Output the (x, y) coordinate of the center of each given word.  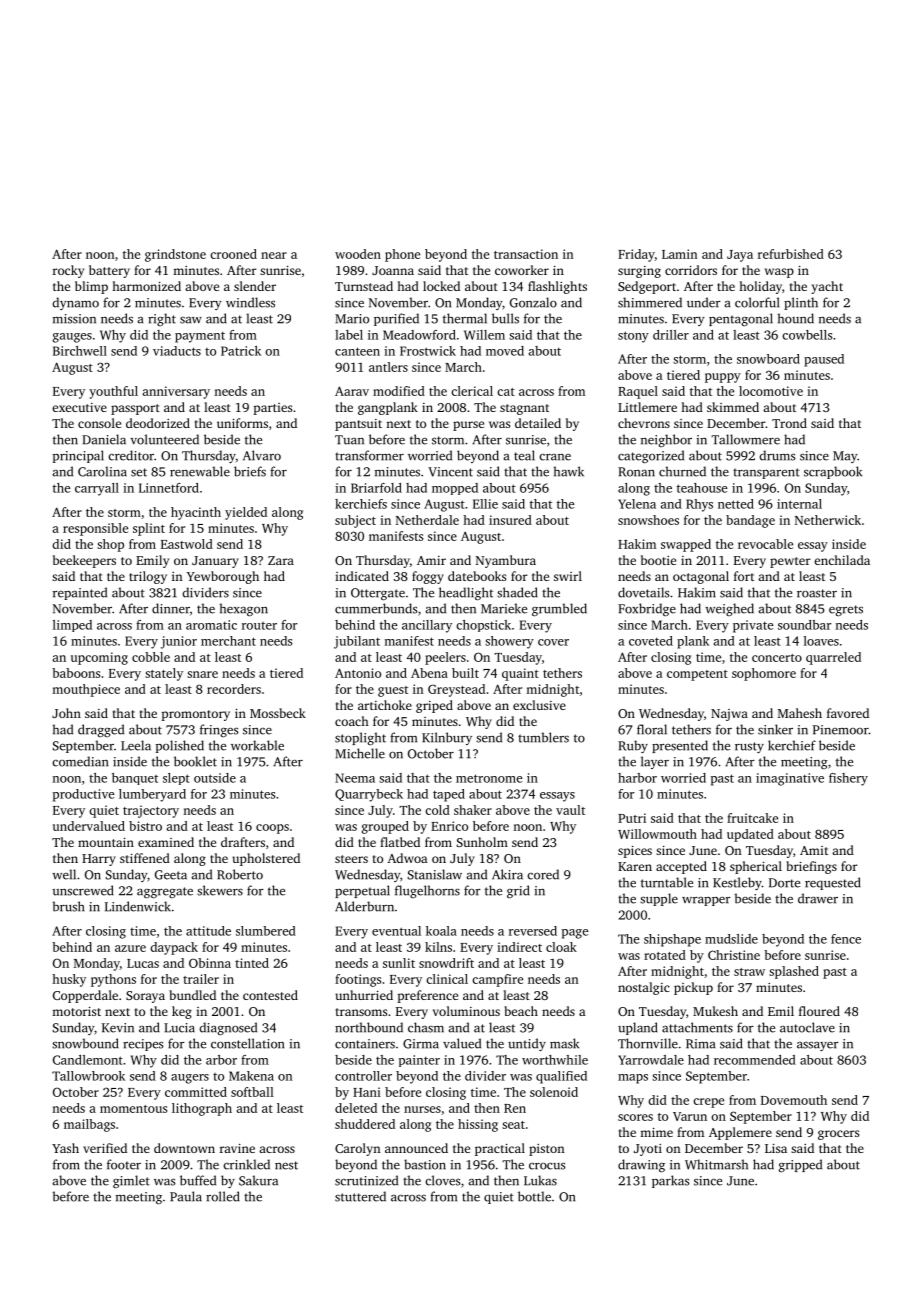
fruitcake (752, 818)
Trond (789, 423)
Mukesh (715, 1011)
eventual (396, 931)
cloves (442, 1180)
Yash (65, 1148)
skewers (220, 890)
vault (570, 810)
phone (402, 255)
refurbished (791, 254)
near (274, 255)
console (99, 423)
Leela (136, 745)
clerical (472, 391)
